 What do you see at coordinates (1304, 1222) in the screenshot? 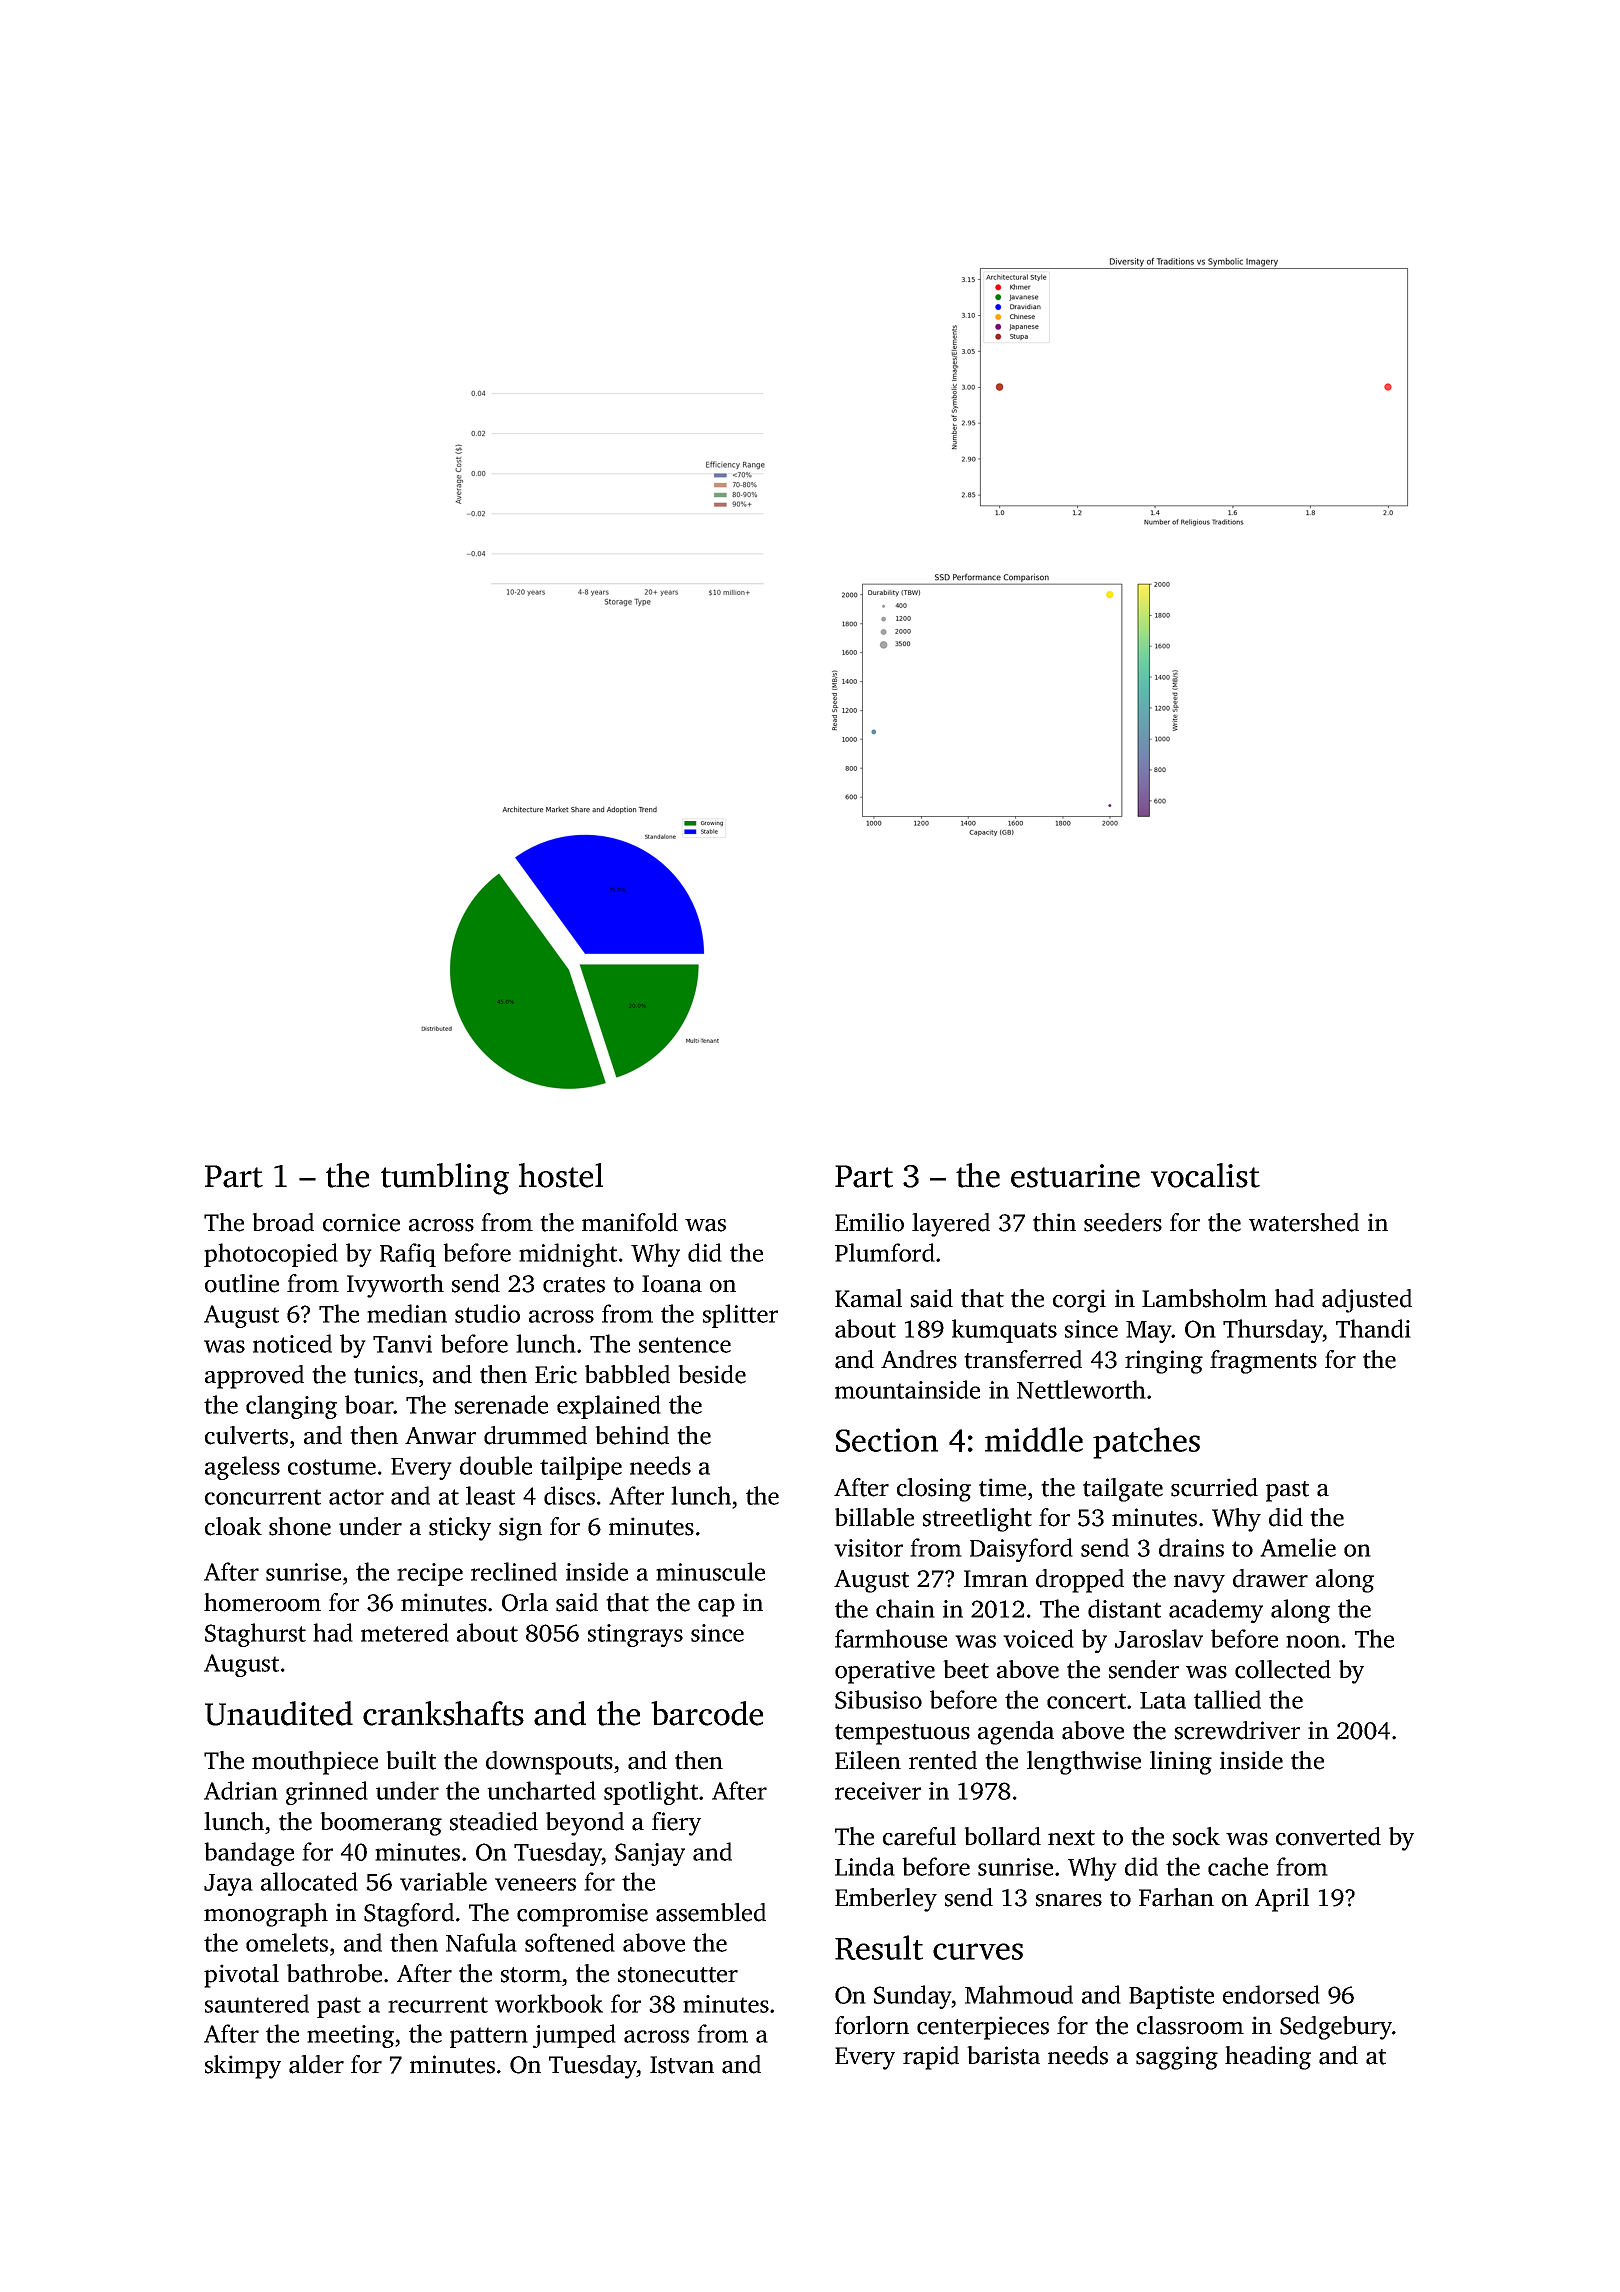
I see `watershed` at bounding box center [1304, 1222].
